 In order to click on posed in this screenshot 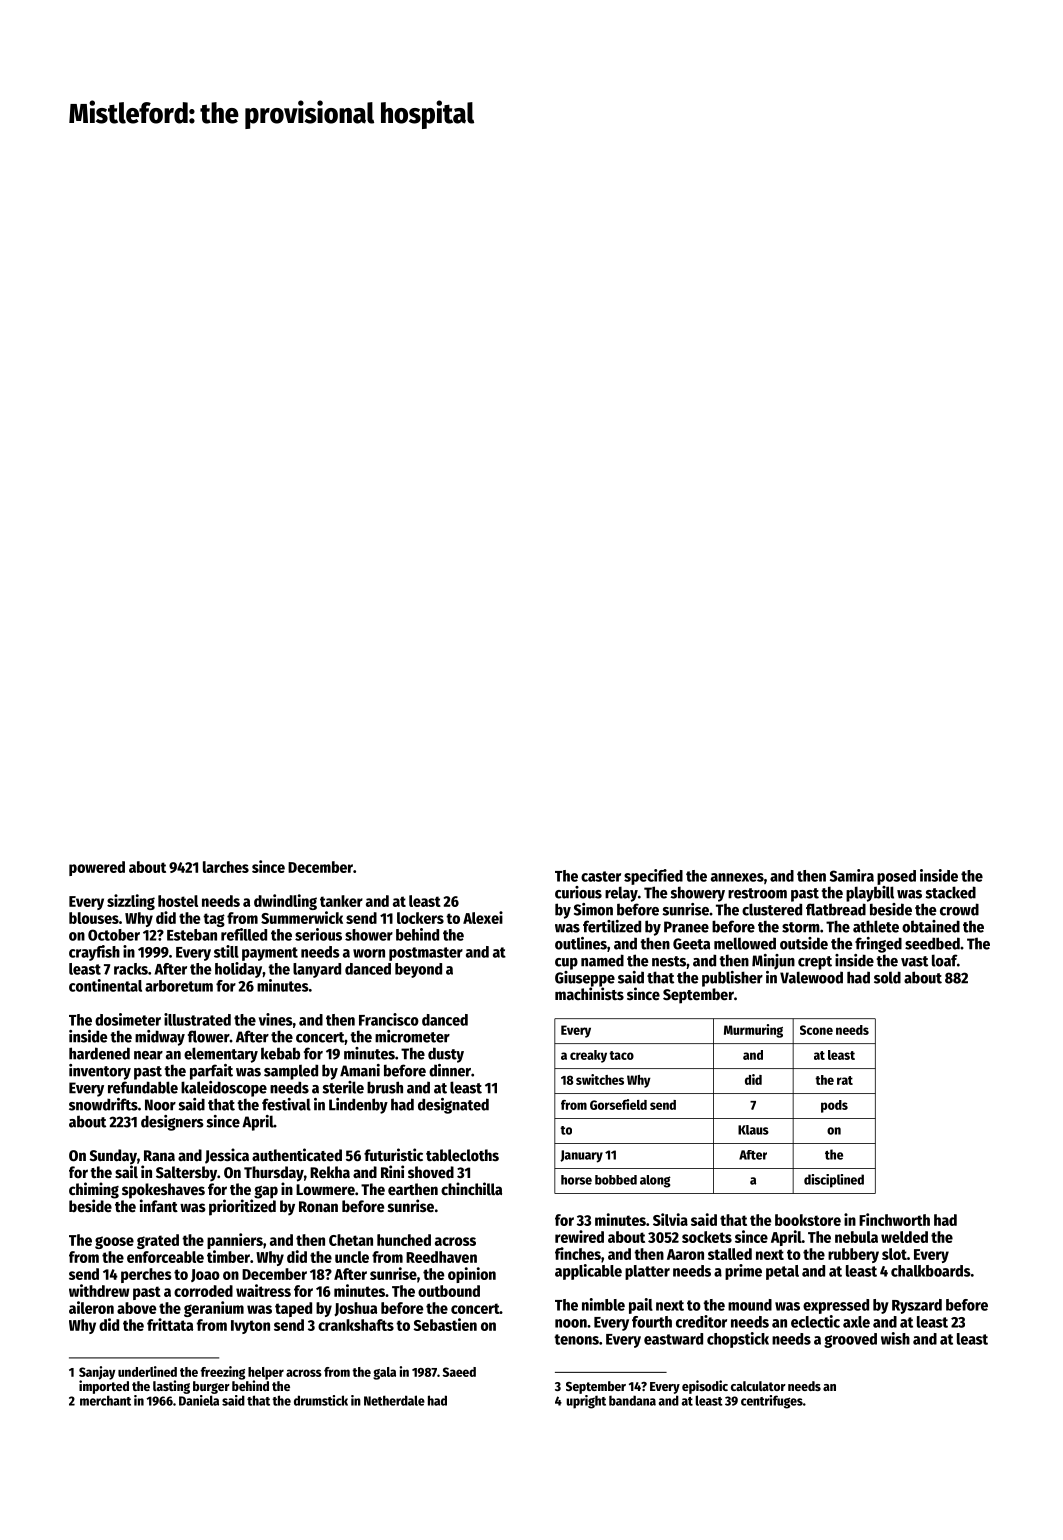, I will do `click(896, 877)`.
